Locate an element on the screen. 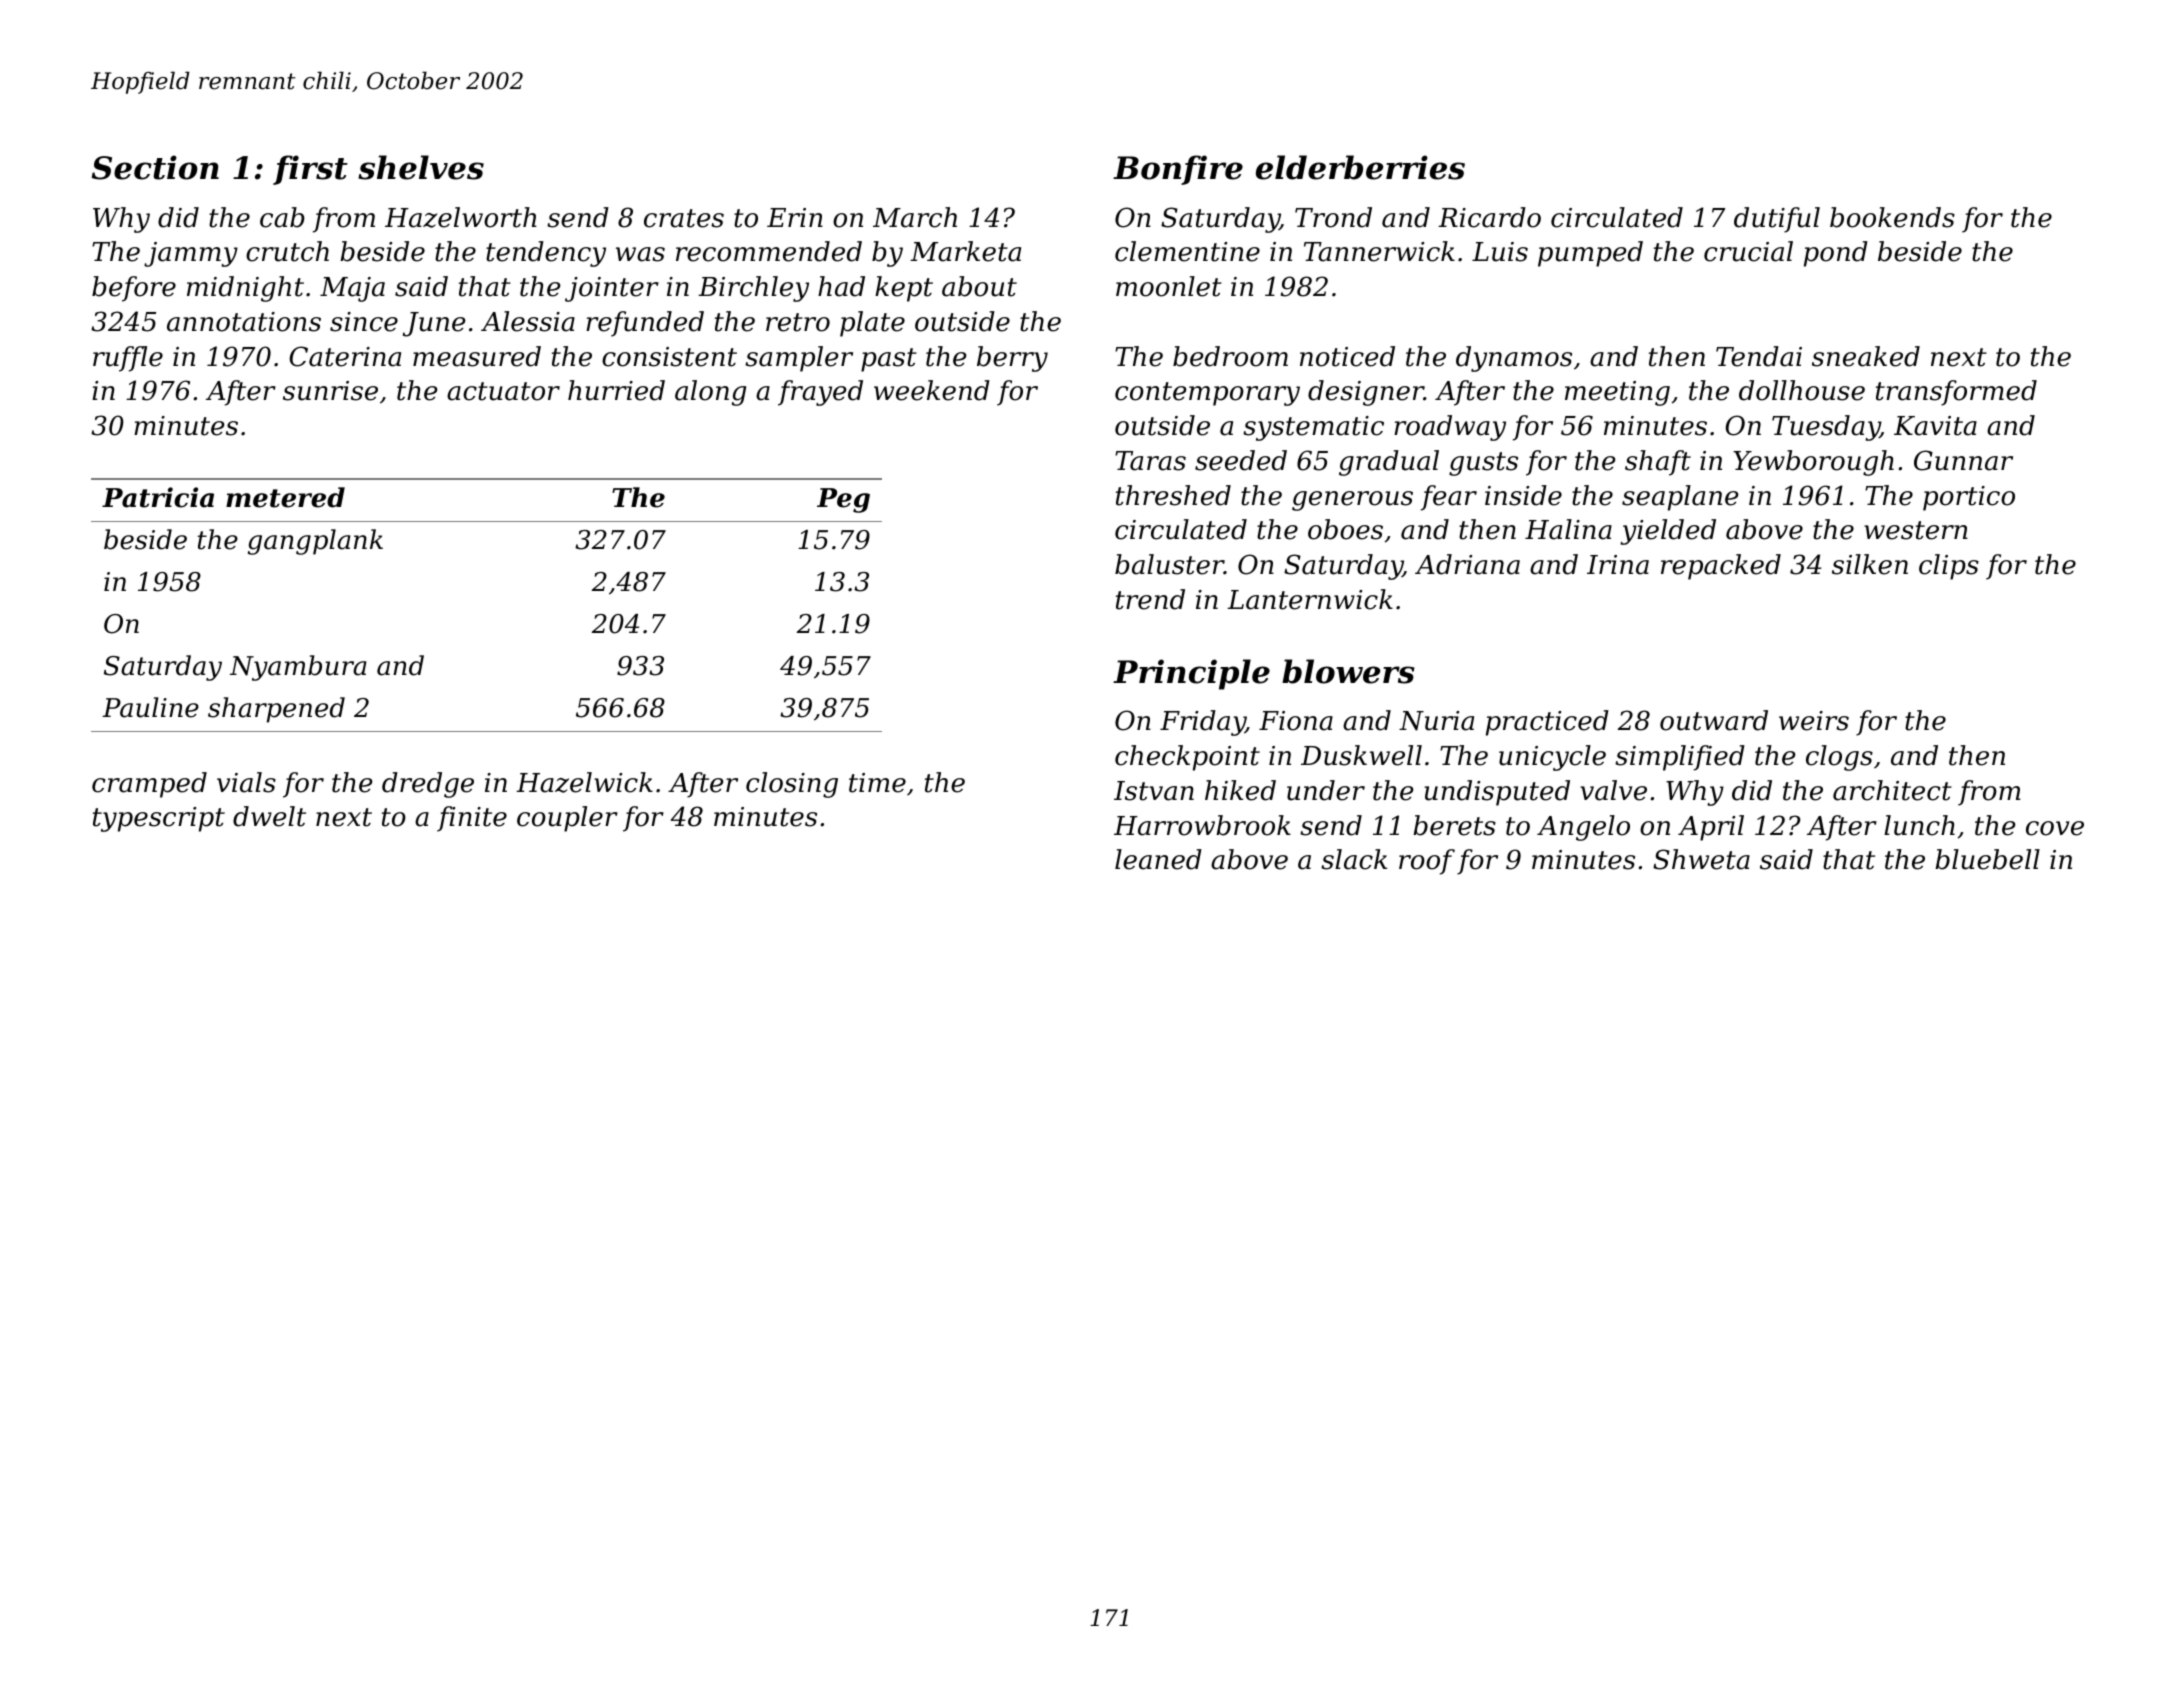 The width and height of the screenshot is (2178, 1683). Shweta is located at coordinates (1701, 859).
